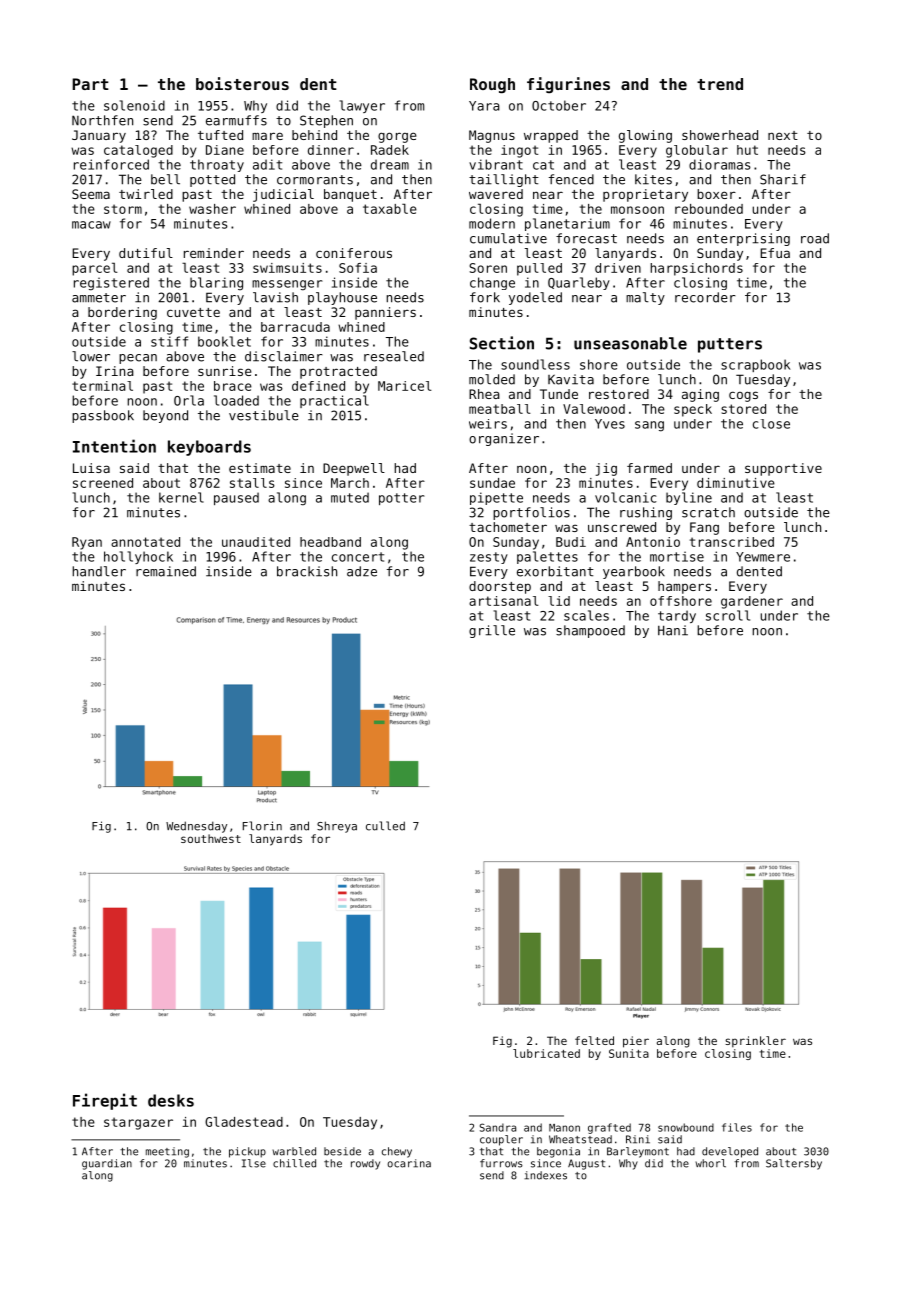 This screenshot has width=908, height=1316. Describe the element at coordinates (720, 84) in the screenshot. I see `trend` at that location.
